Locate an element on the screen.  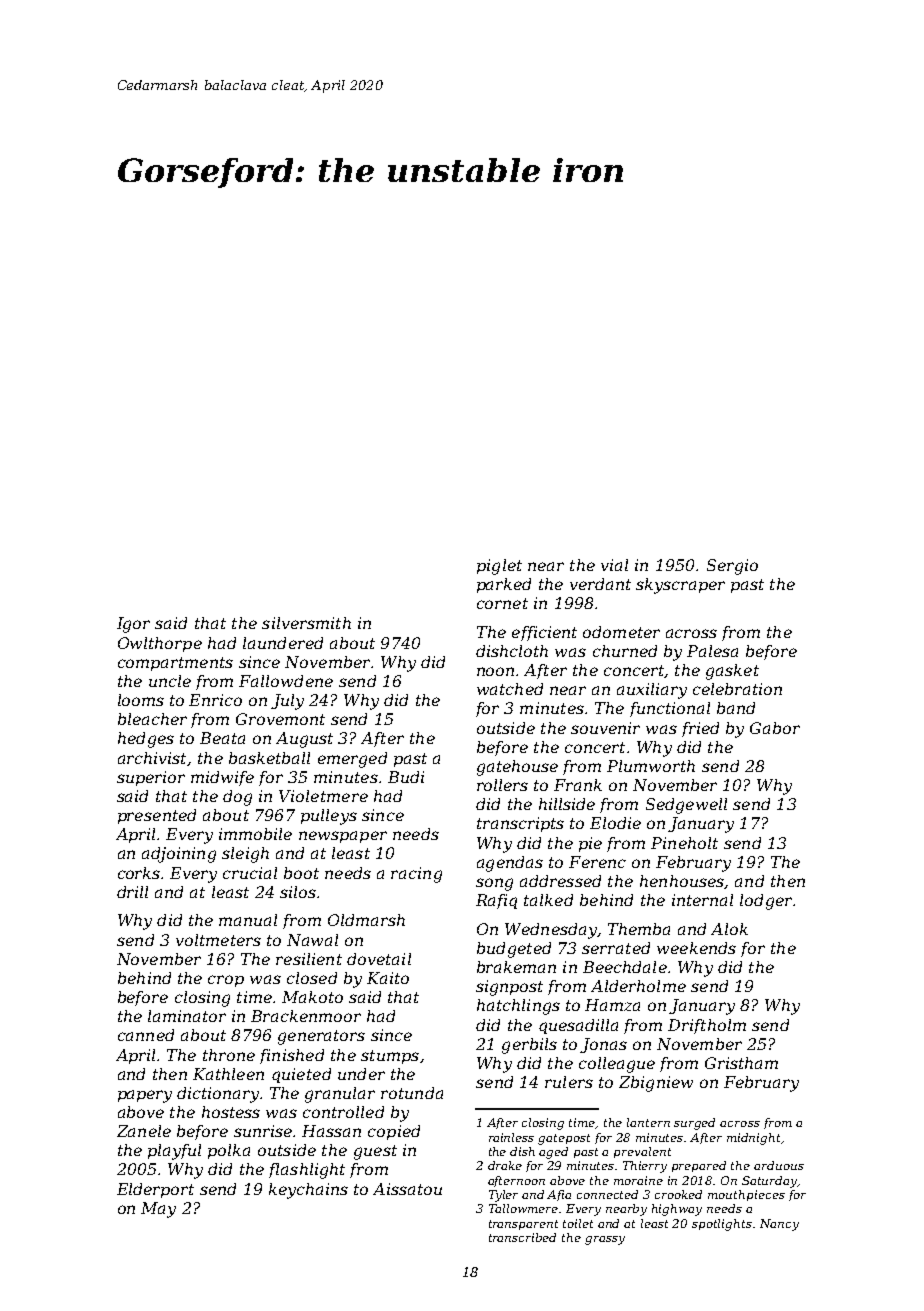
dovetail is located at coordinates (379, 959).
